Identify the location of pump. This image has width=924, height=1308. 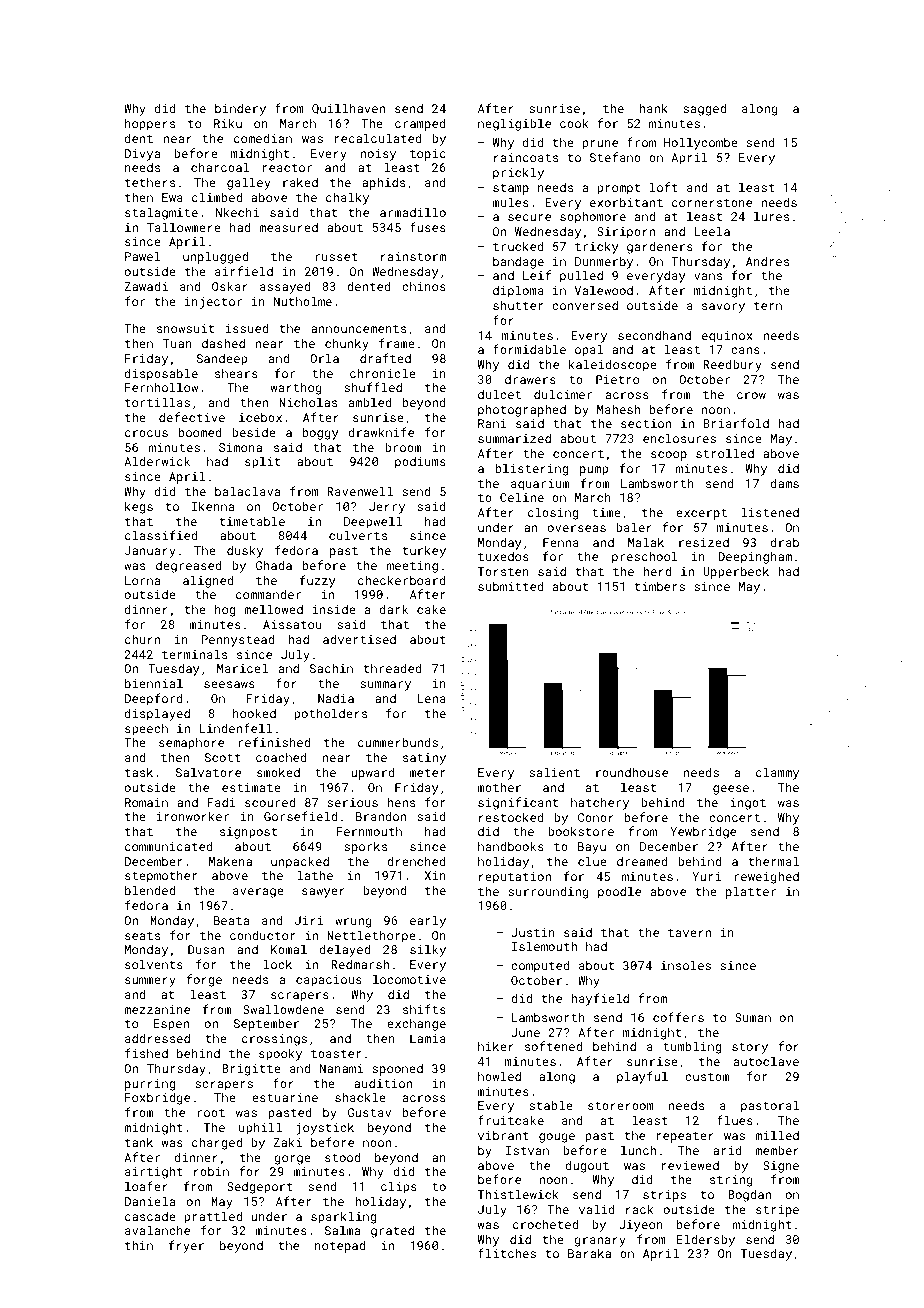
(594, 471).
